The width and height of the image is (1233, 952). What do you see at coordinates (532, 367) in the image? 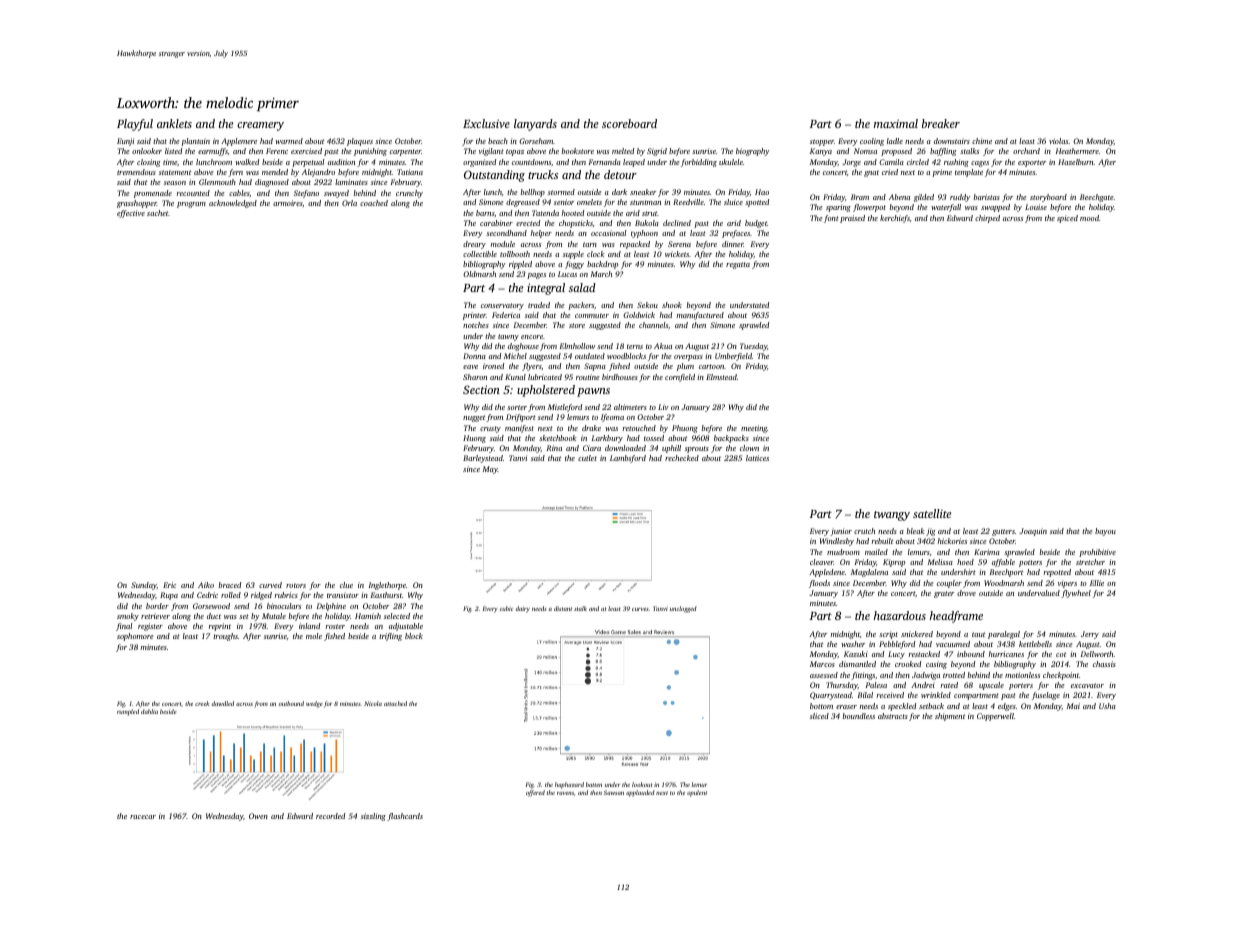
I see `flyers` at bounding box center [532, 367].
